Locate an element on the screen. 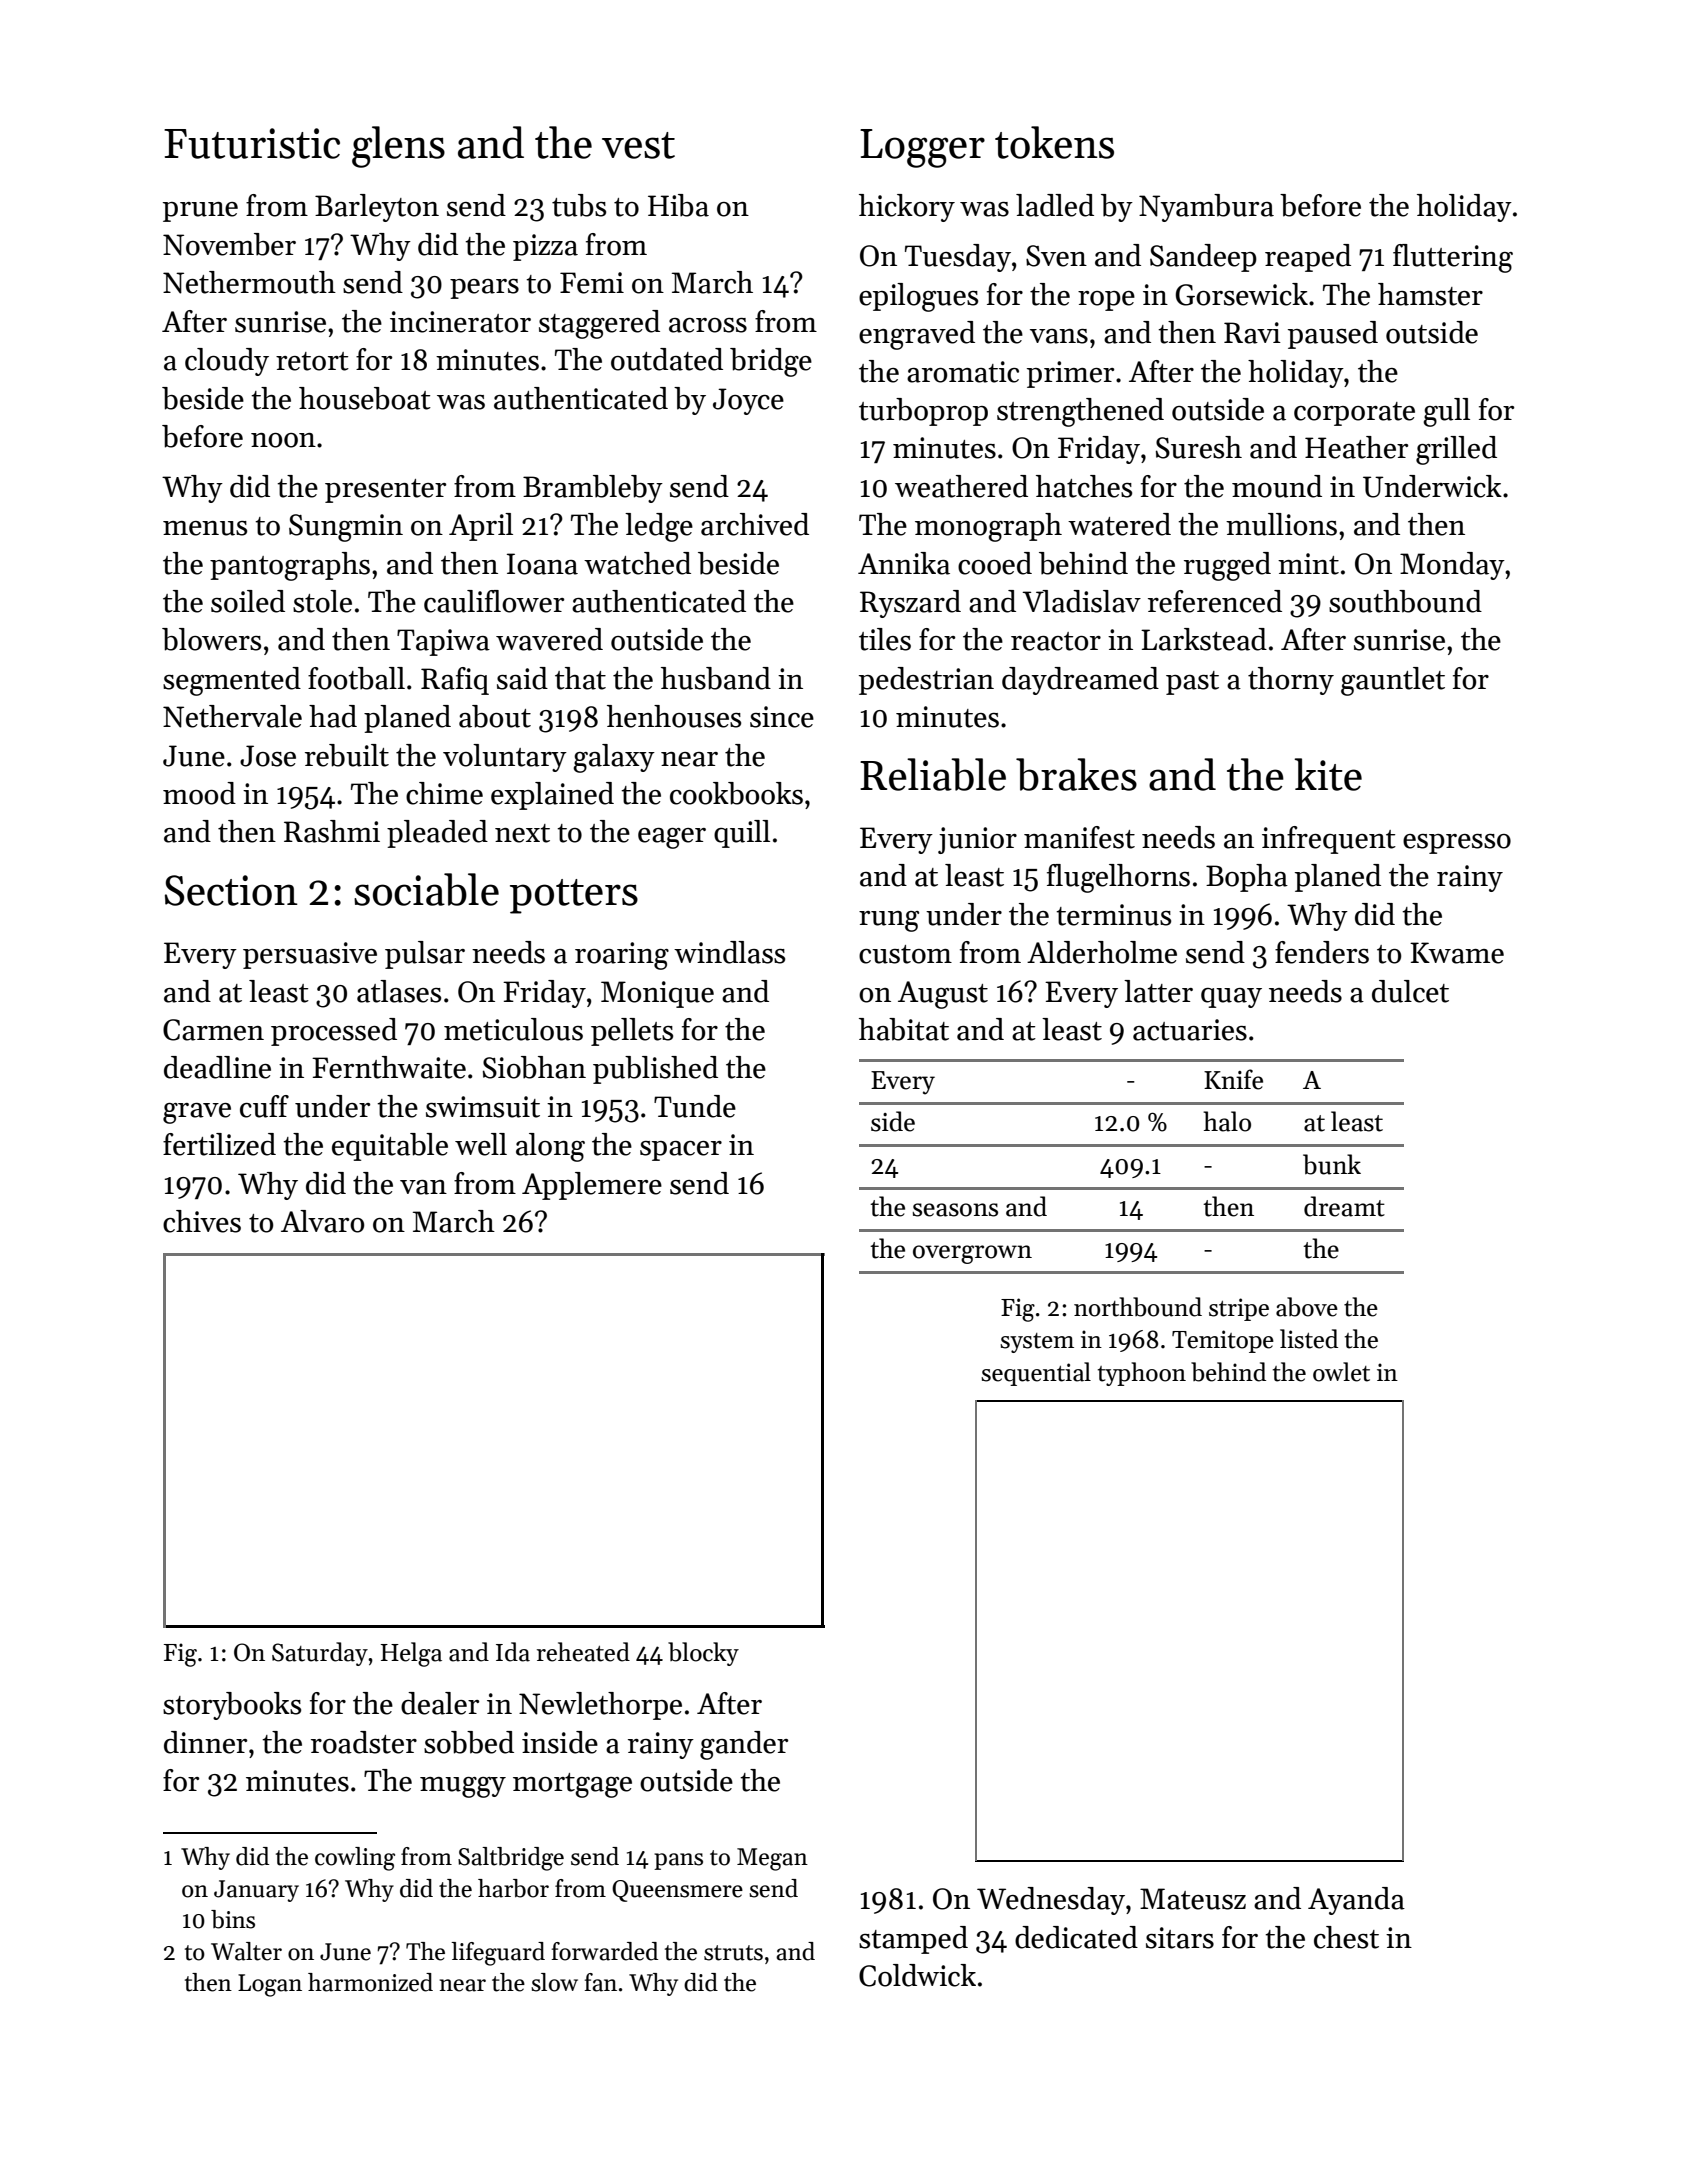  vest is located at coordinates (638, 145).
